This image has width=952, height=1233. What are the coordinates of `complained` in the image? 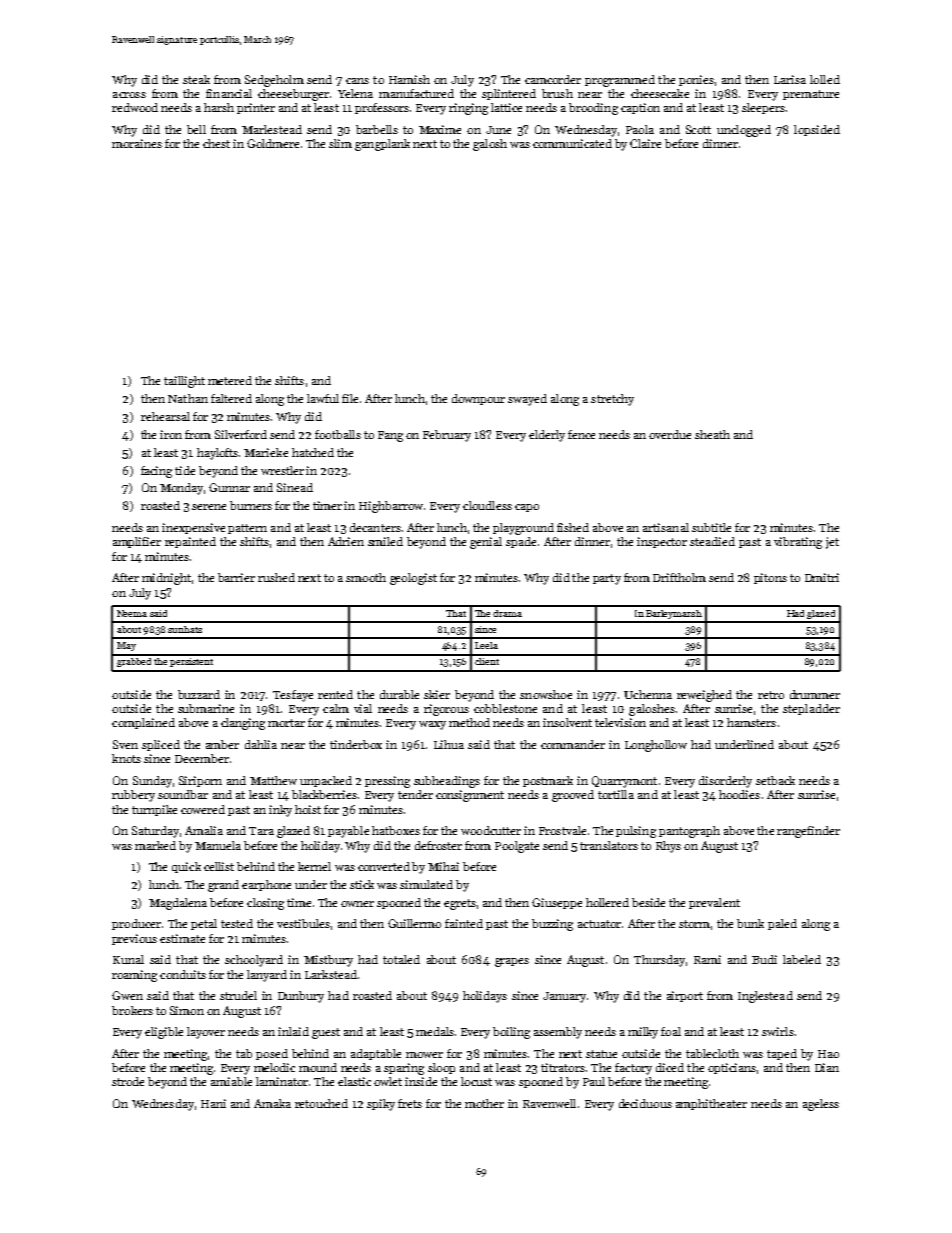 It's located at (143, 723).
